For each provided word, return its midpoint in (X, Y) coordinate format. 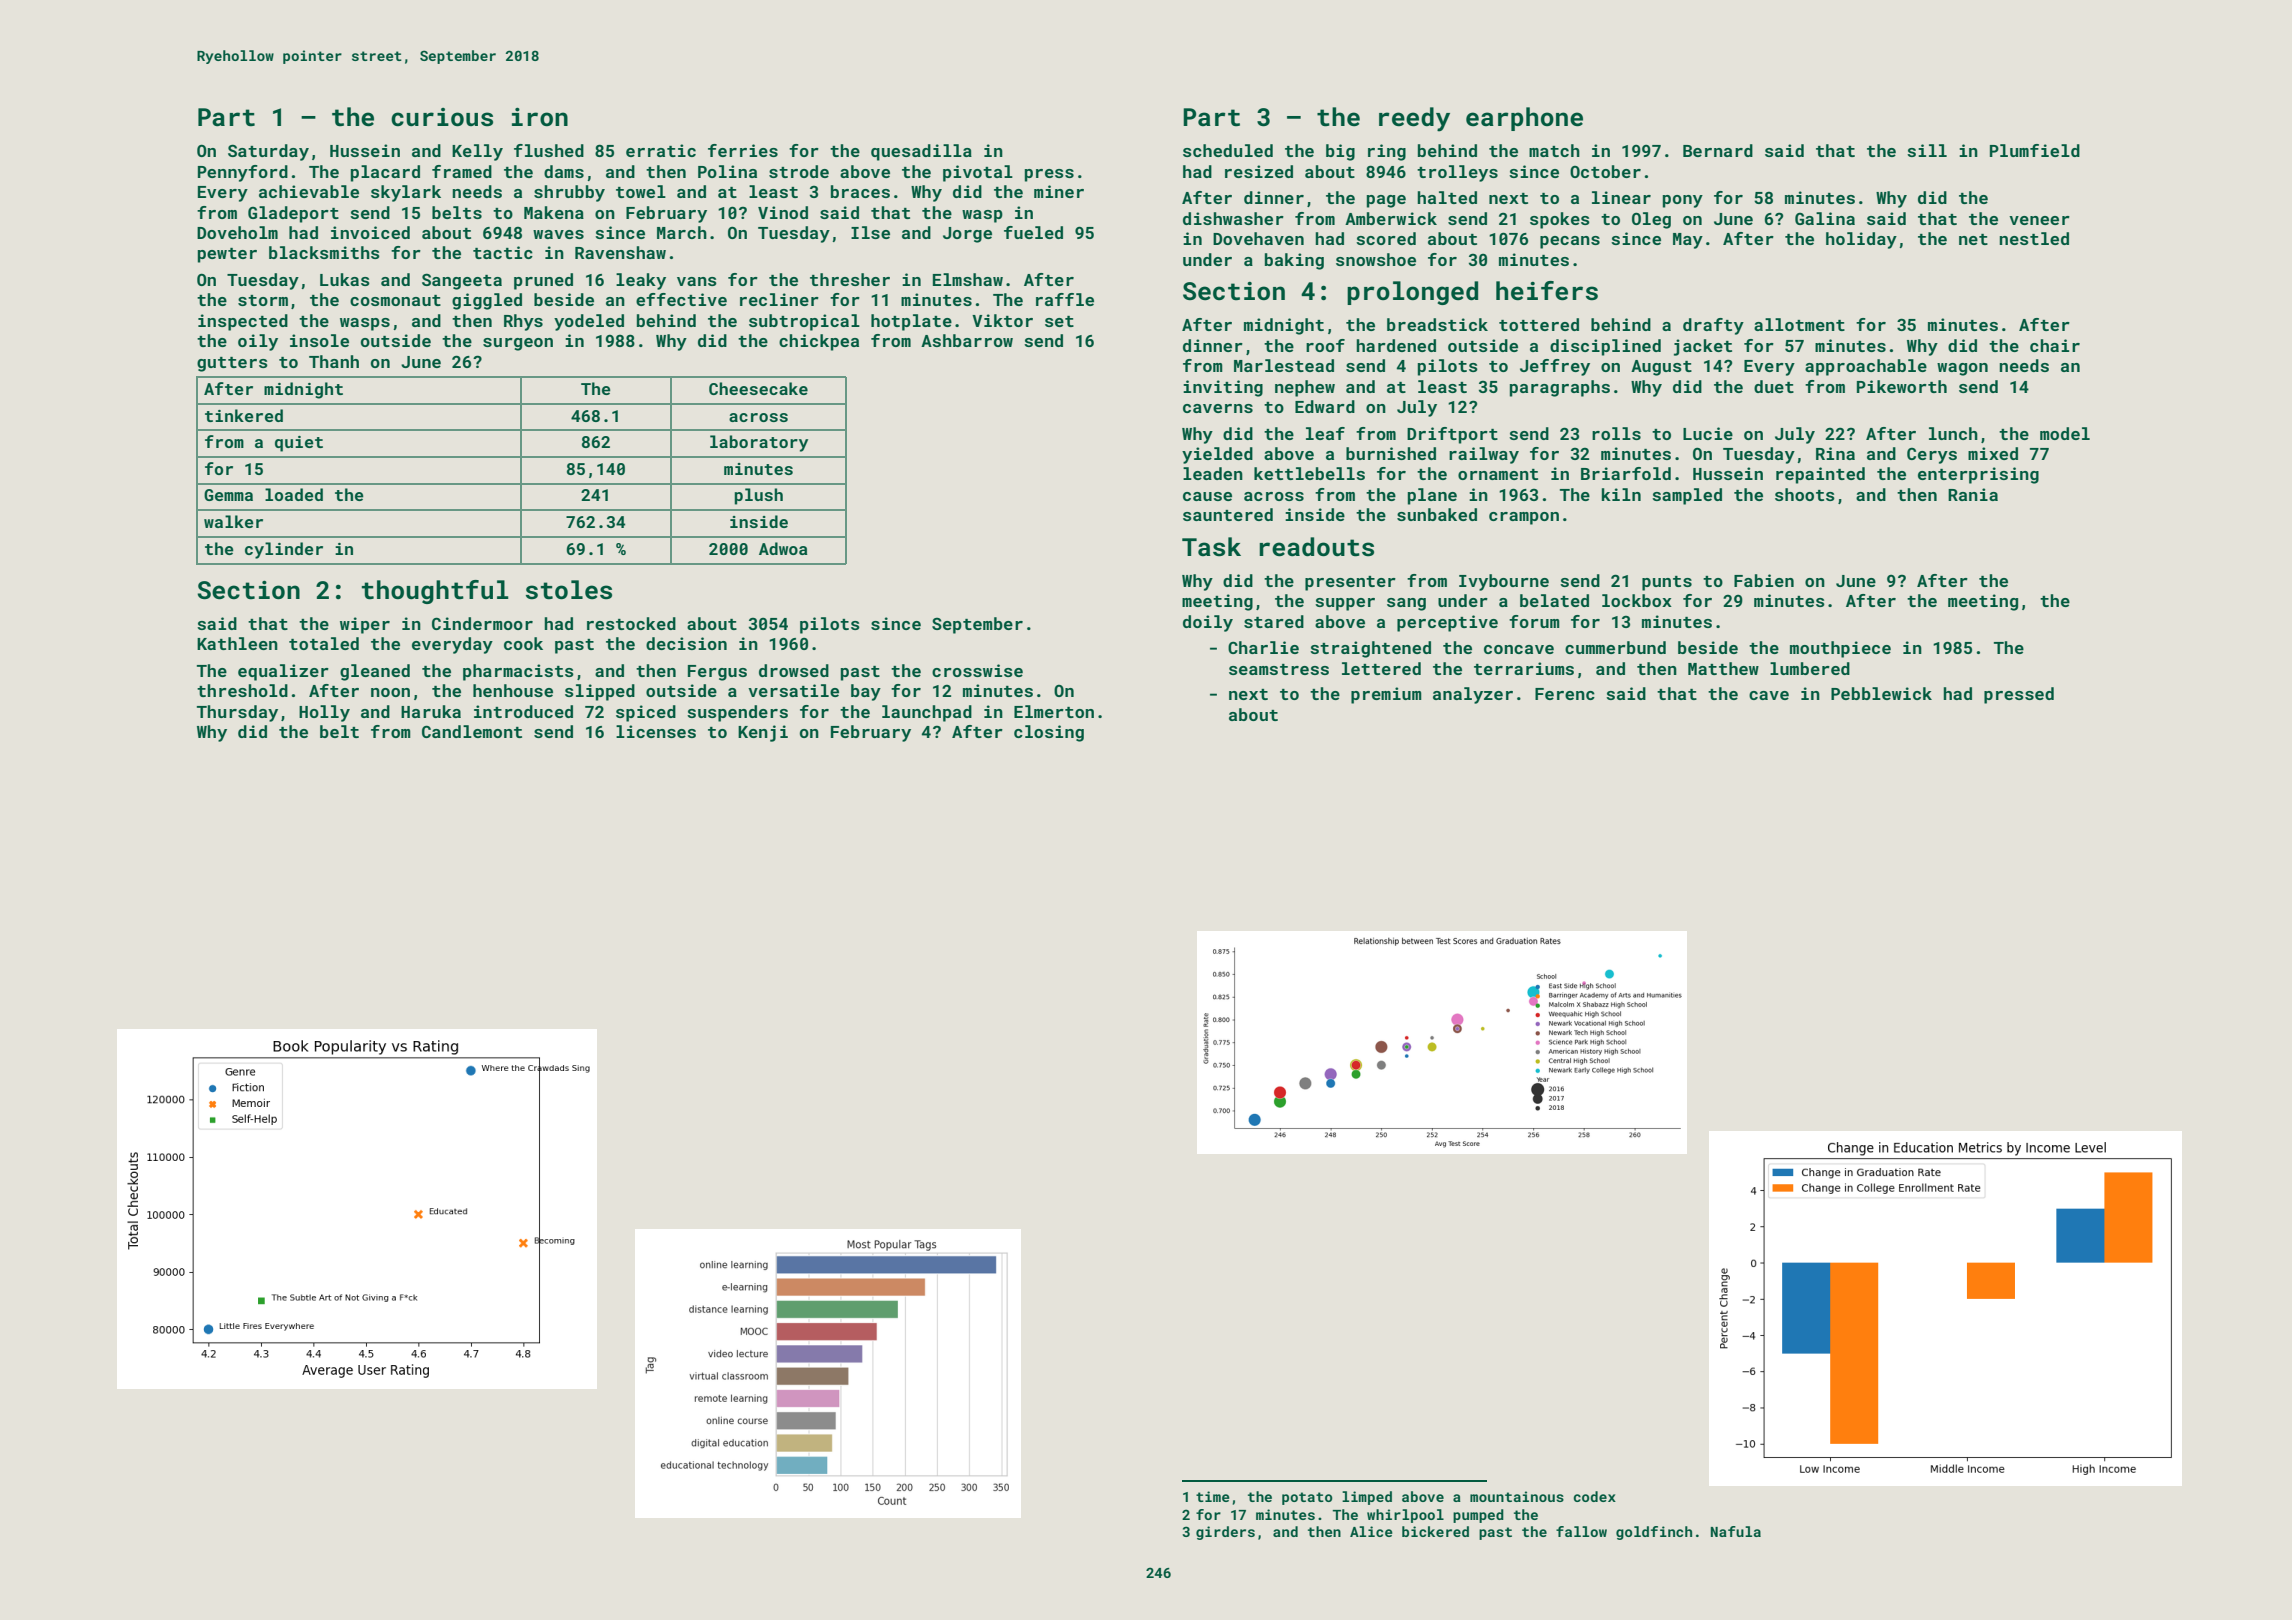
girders (1225, 1533)
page (1386, 201)
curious (442, 117)
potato (1307, 1498)
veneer (2039, 220)
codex (1594, 1496)
